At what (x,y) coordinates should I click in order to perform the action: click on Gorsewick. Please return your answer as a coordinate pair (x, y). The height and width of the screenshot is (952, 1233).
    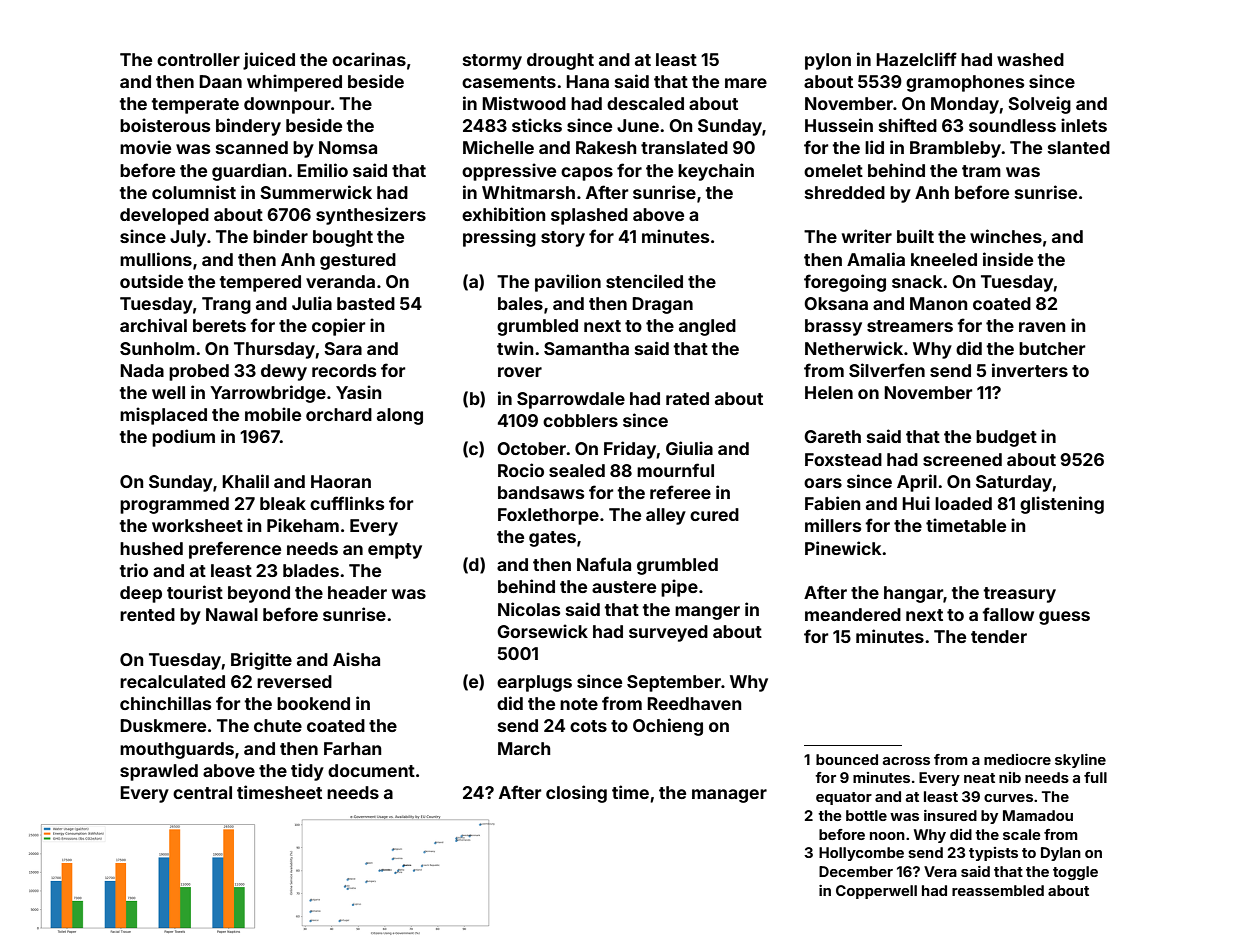
    Looking at the image, I should click on (542, 631).
